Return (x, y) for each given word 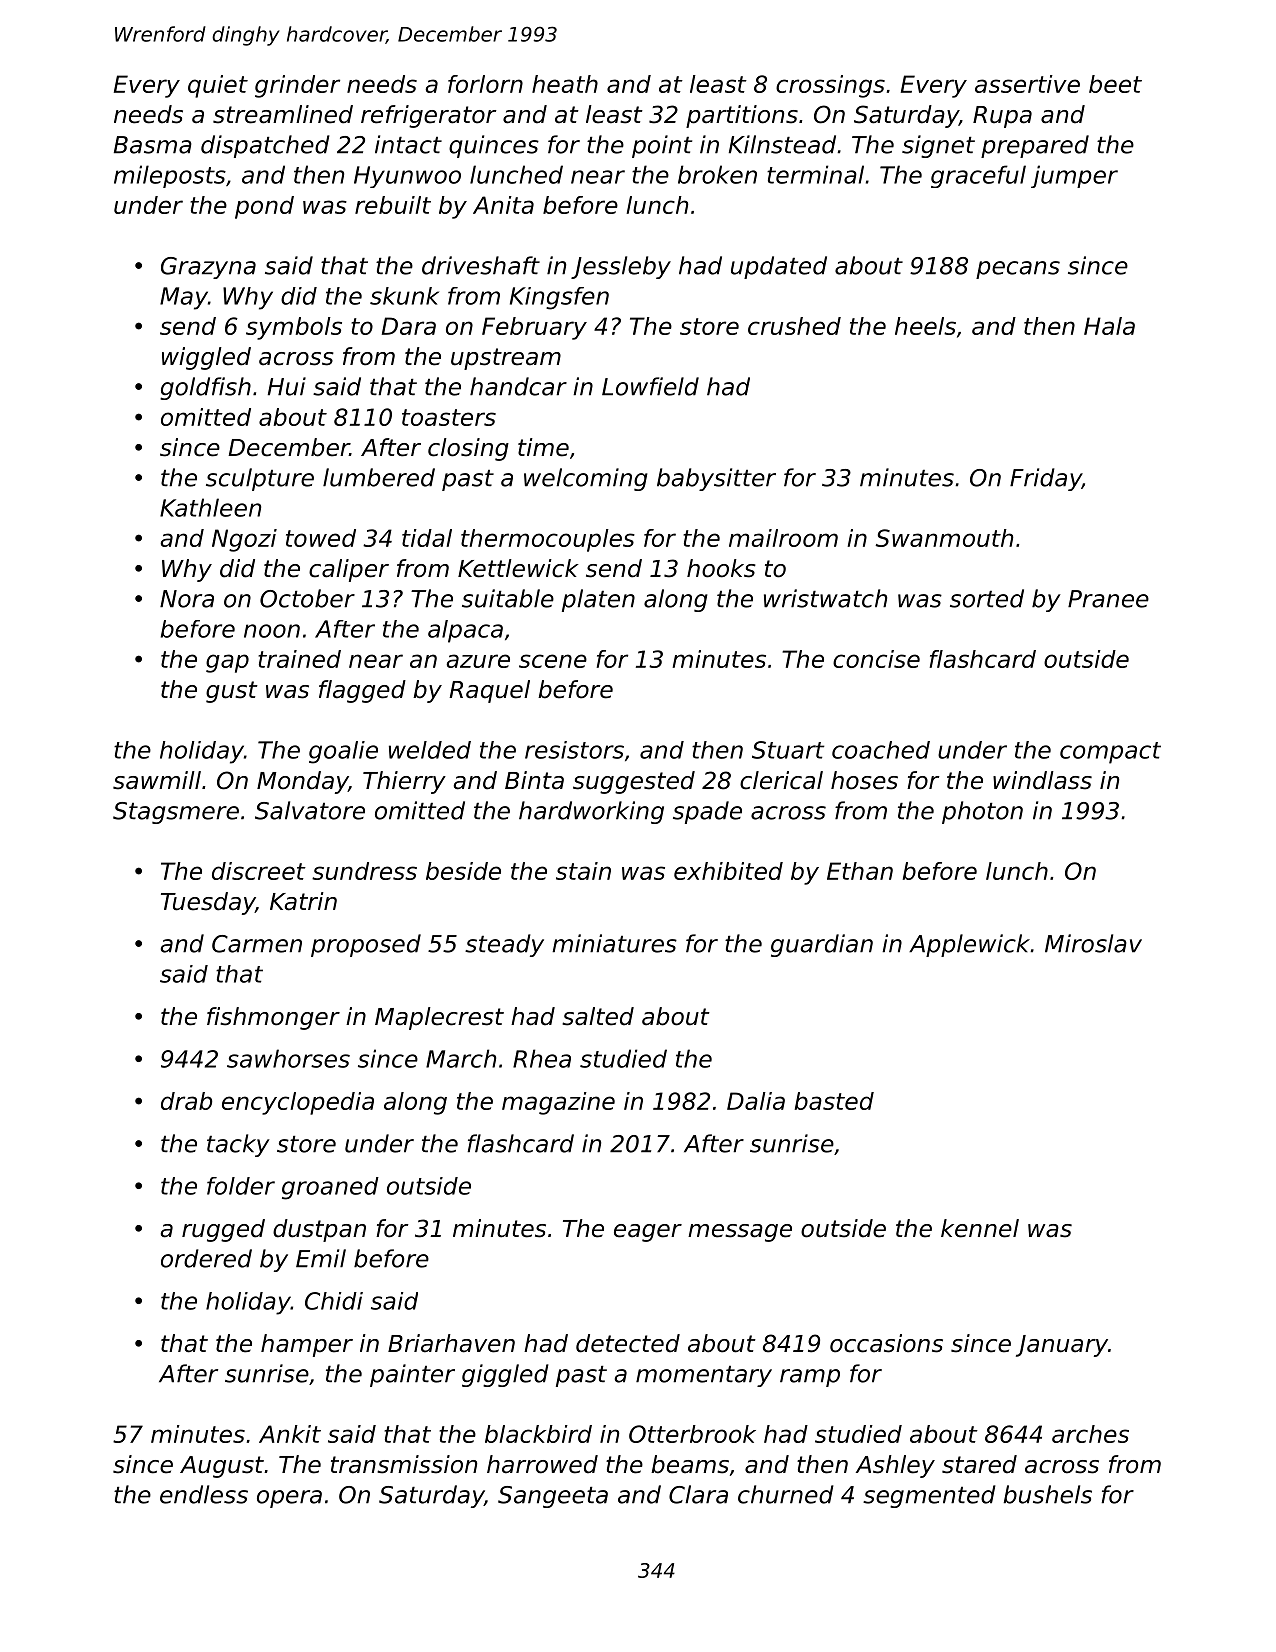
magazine (558, 1103)
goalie (343, 752)
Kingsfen (559, 298)
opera (289, 1499)
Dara (409, 326)
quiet (218, 86)
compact (1110, 753)
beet (1115, 84)
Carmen (257, 944)
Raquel (489, 691)
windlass (1042, 780)
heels (925, 326)
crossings (830, 86)
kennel (980, 1228)
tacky (238, 1145)
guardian (822, 945)
